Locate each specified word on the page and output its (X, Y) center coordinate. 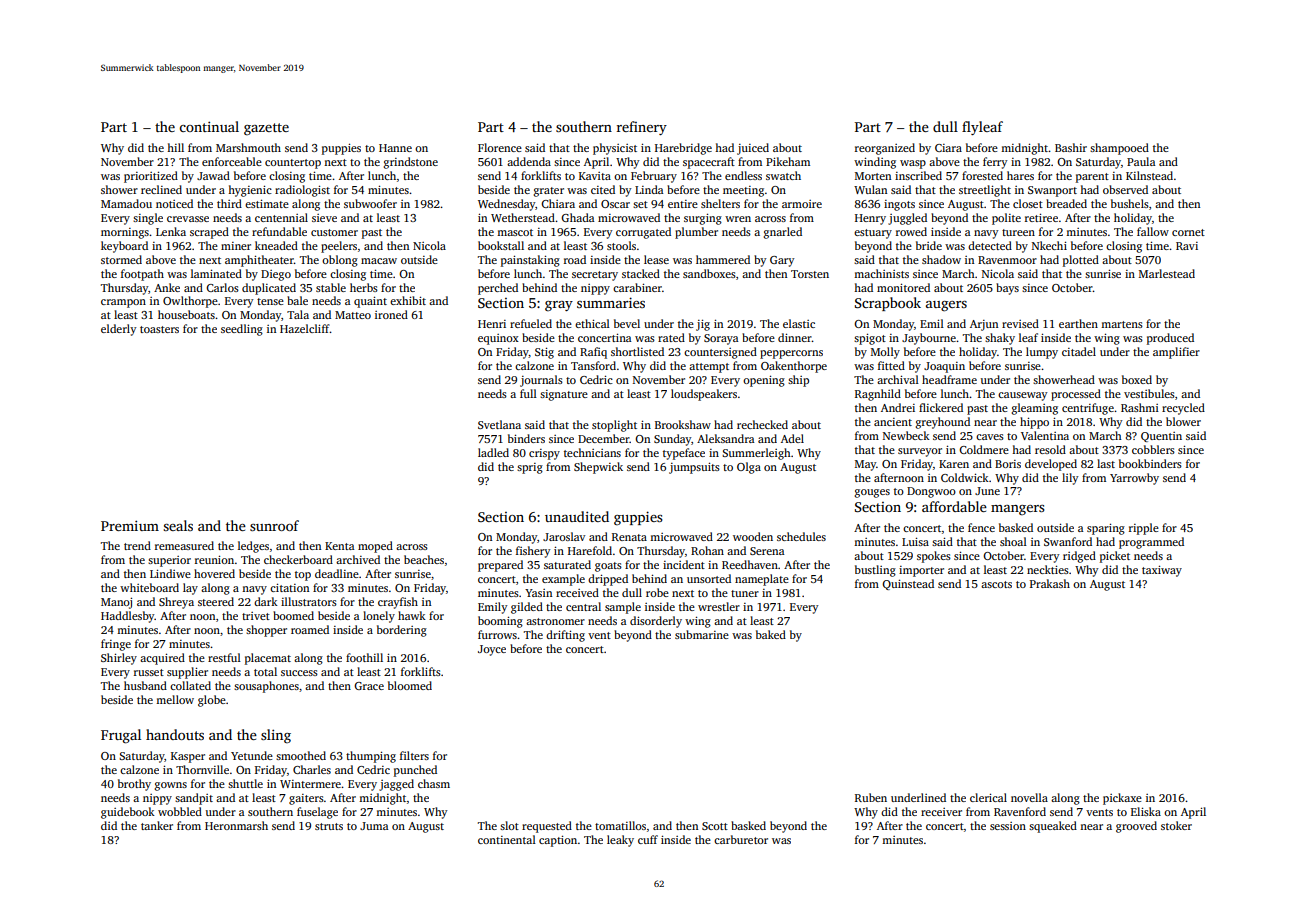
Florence (500, 147)
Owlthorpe (190, 302)
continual (209, 126)
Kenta (339, 546)
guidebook (128, 813)
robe (657, 592)
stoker (1176, 825)
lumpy (1042, 353)
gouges (872, 493)
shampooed (1119, 149)
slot (509, 825)
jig (703, 325)
